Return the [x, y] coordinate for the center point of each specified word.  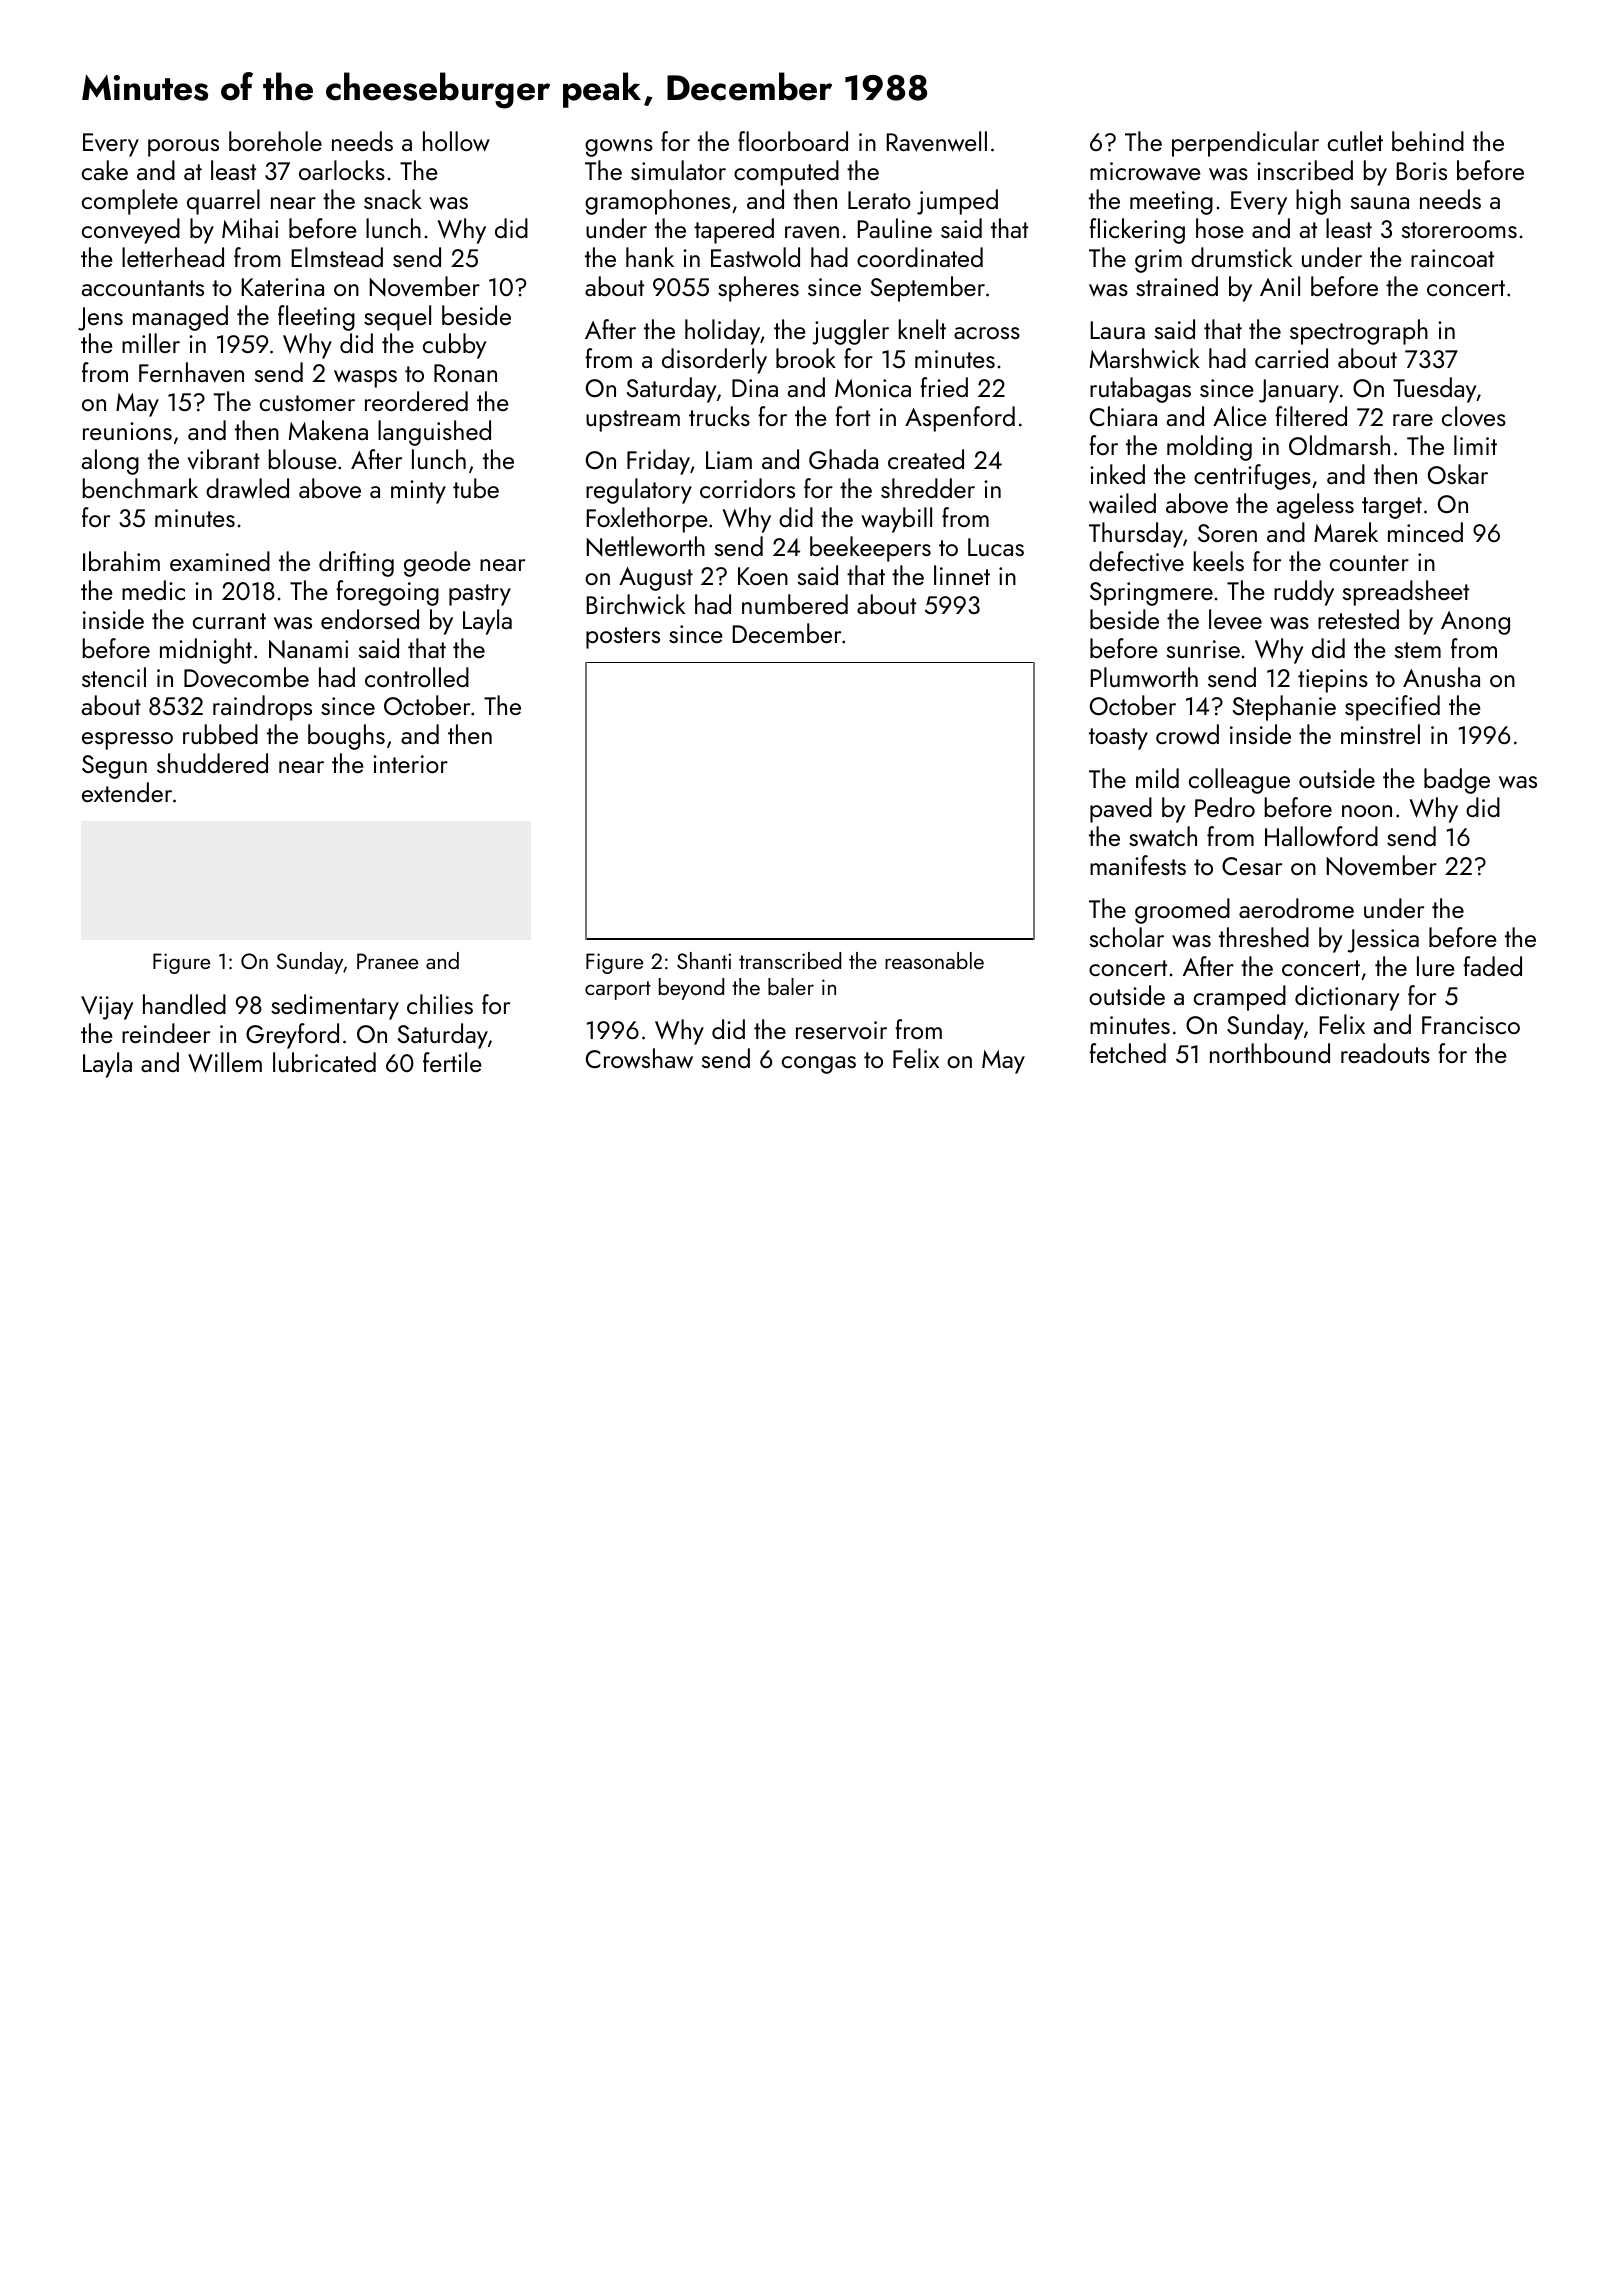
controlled [417, 677]
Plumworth [1144, 677]
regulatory [639, 491]
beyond [691, 989]
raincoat [1452, 258]
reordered [416, 401]
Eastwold [755, 257]
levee [1235, 619]
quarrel [223, 202]
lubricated [324, 1062]
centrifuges [1252, 477]
